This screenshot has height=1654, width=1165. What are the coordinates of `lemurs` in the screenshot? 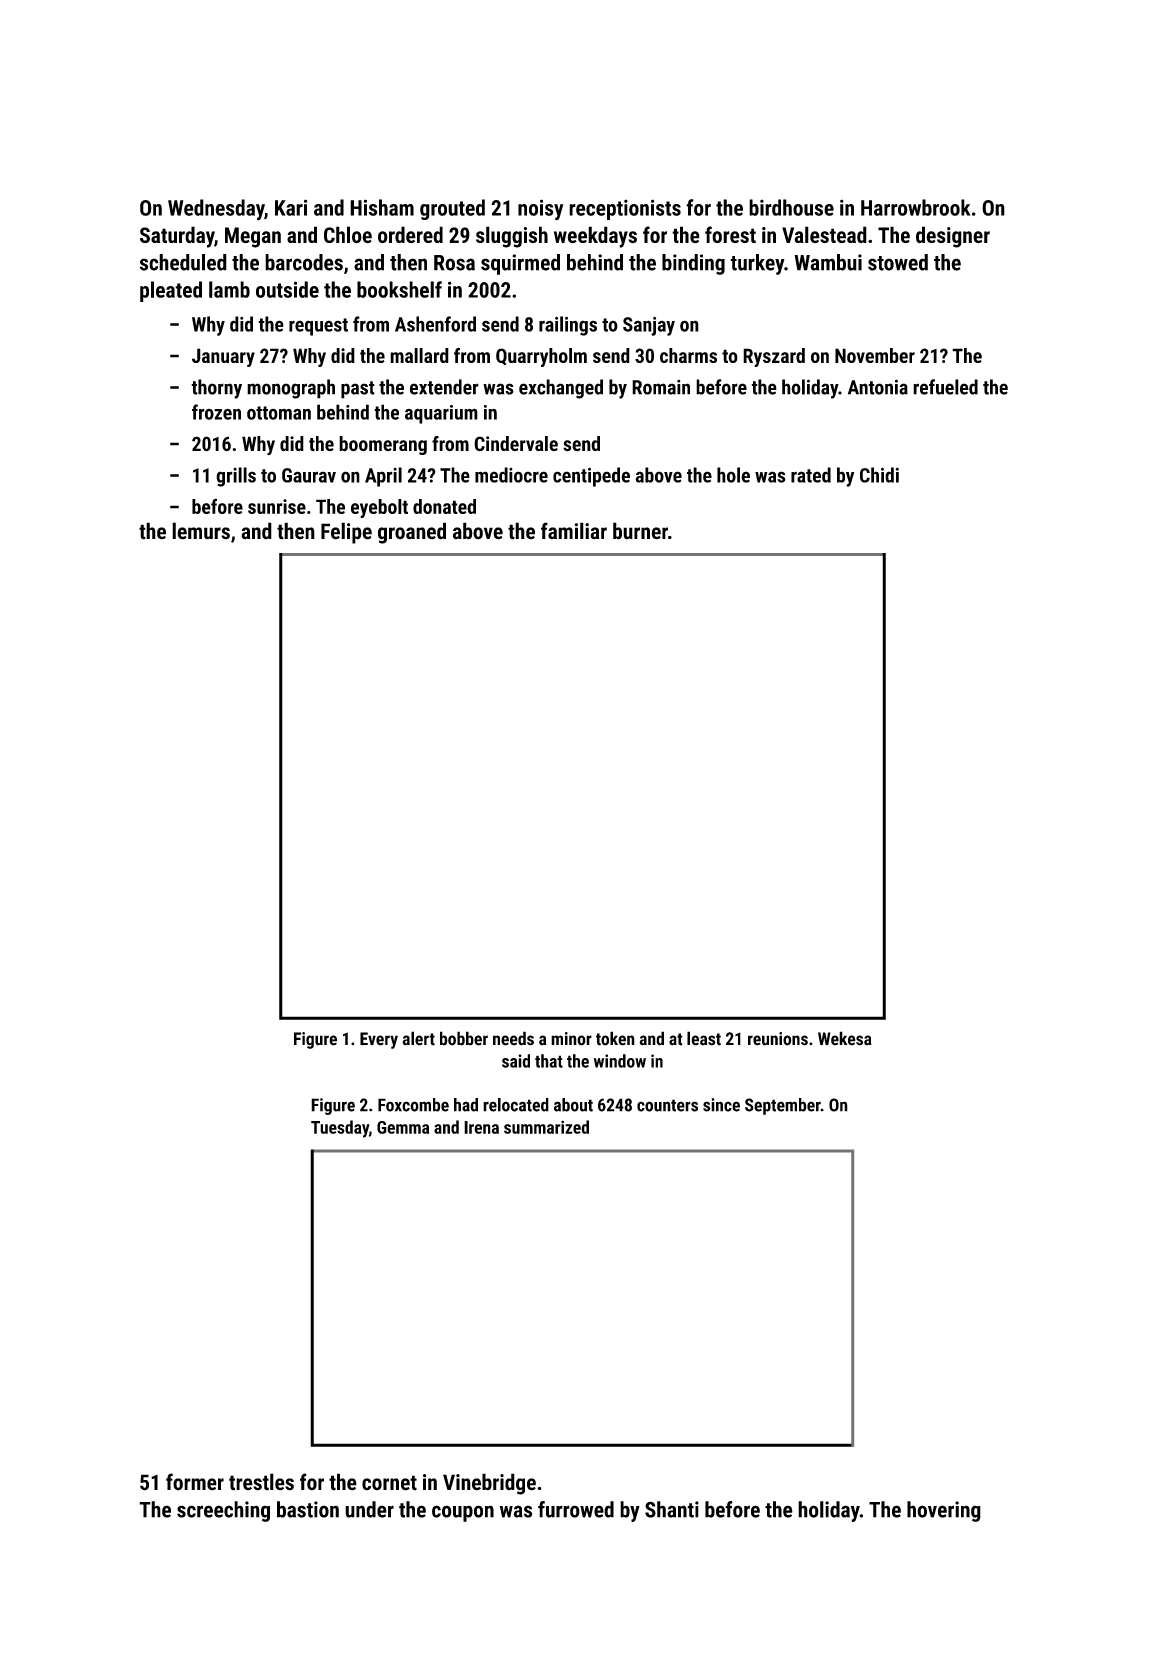 It's located at (201, 531).
